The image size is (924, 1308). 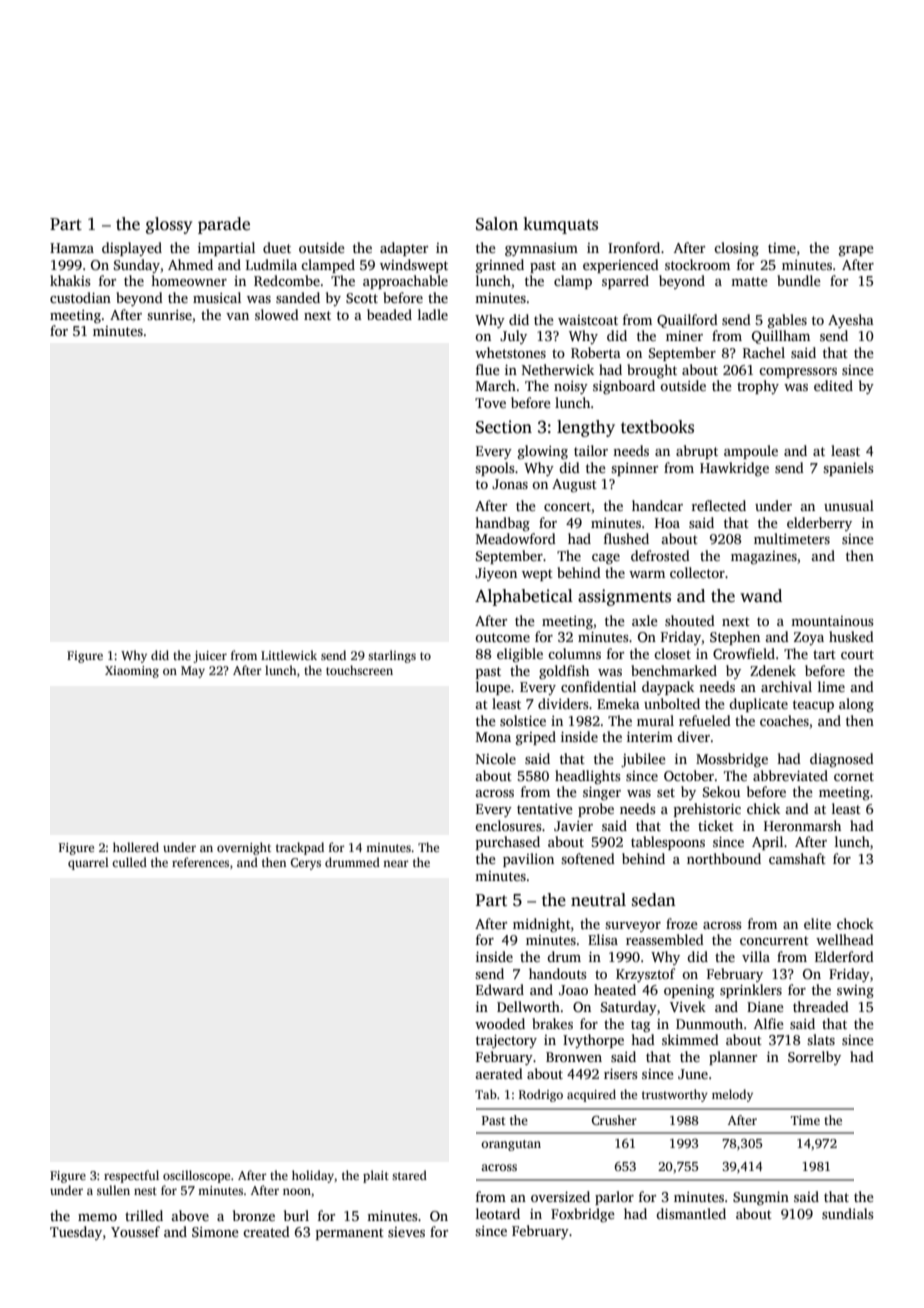 I want to click on respectful, so click(x=131, y=1176).
